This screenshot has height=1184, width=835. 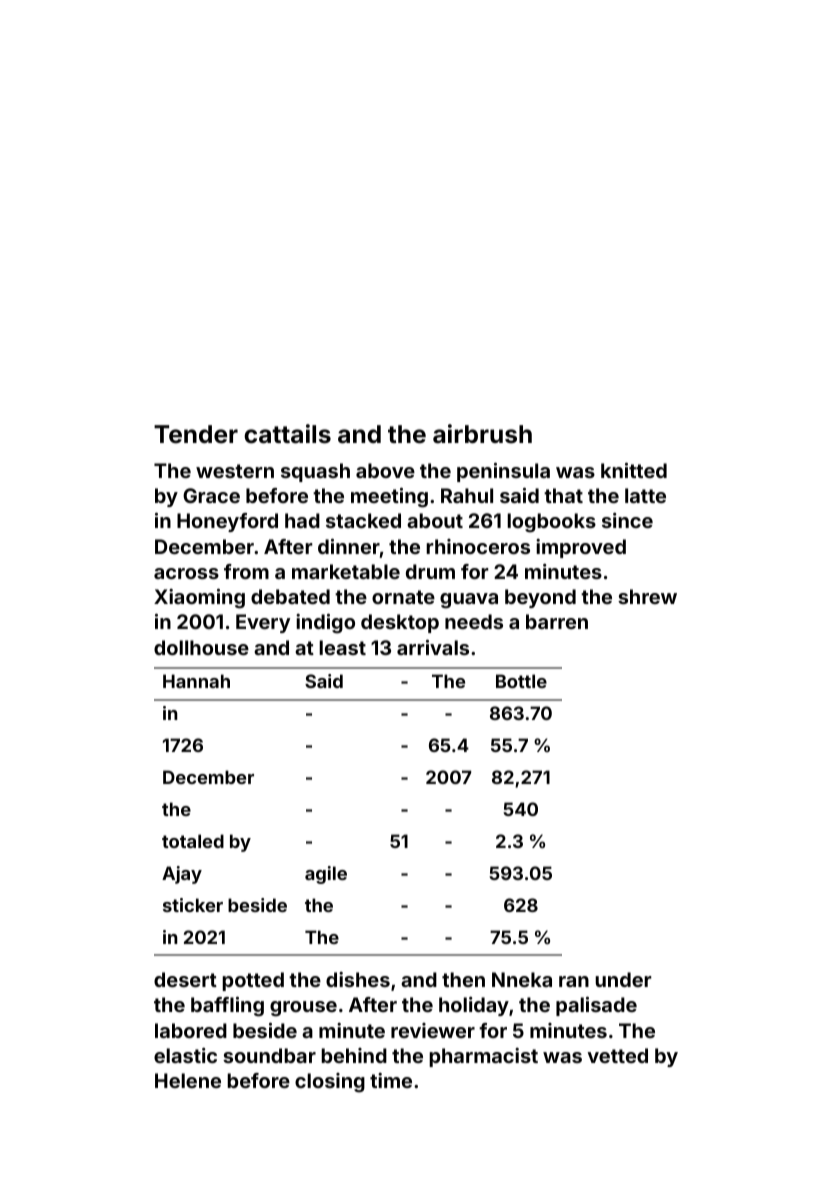 What do you see at coordinates (433, 647) in the screenshot?
I see `arrivals` at bounding box center [433, 647].
